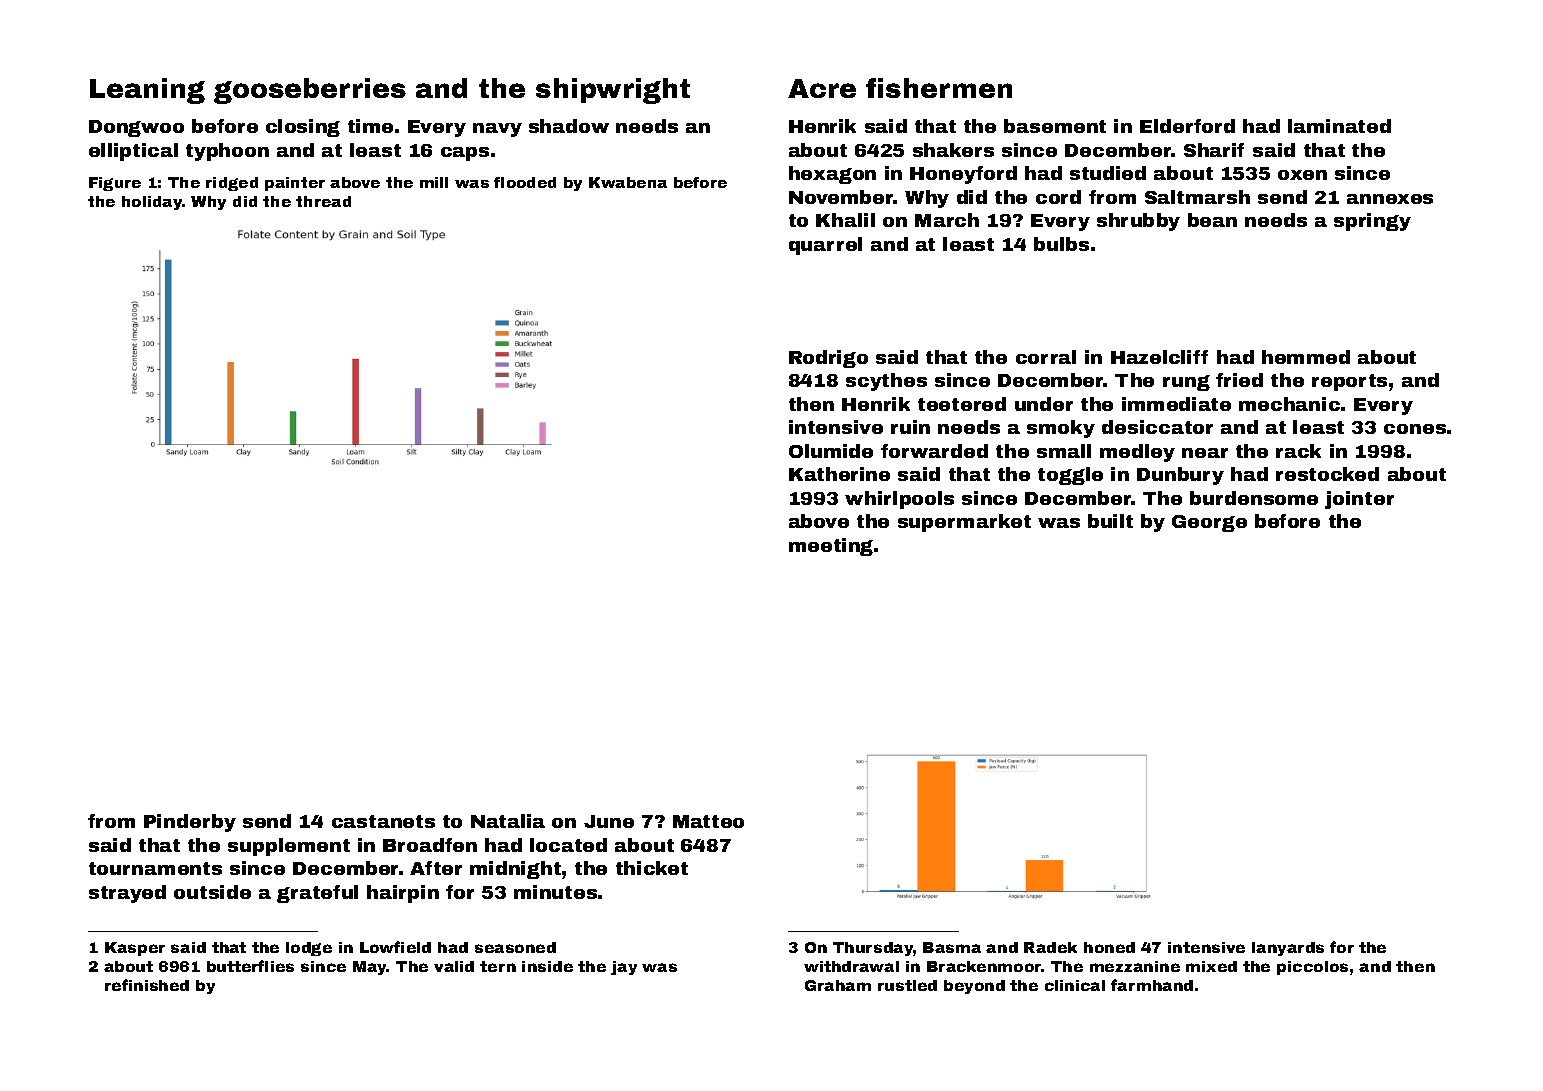 The height and width of the screenshot is (1091, 1543). Describe the element at coordinates (147, 91) in the screenshot. I see `Leaning` at that location.
